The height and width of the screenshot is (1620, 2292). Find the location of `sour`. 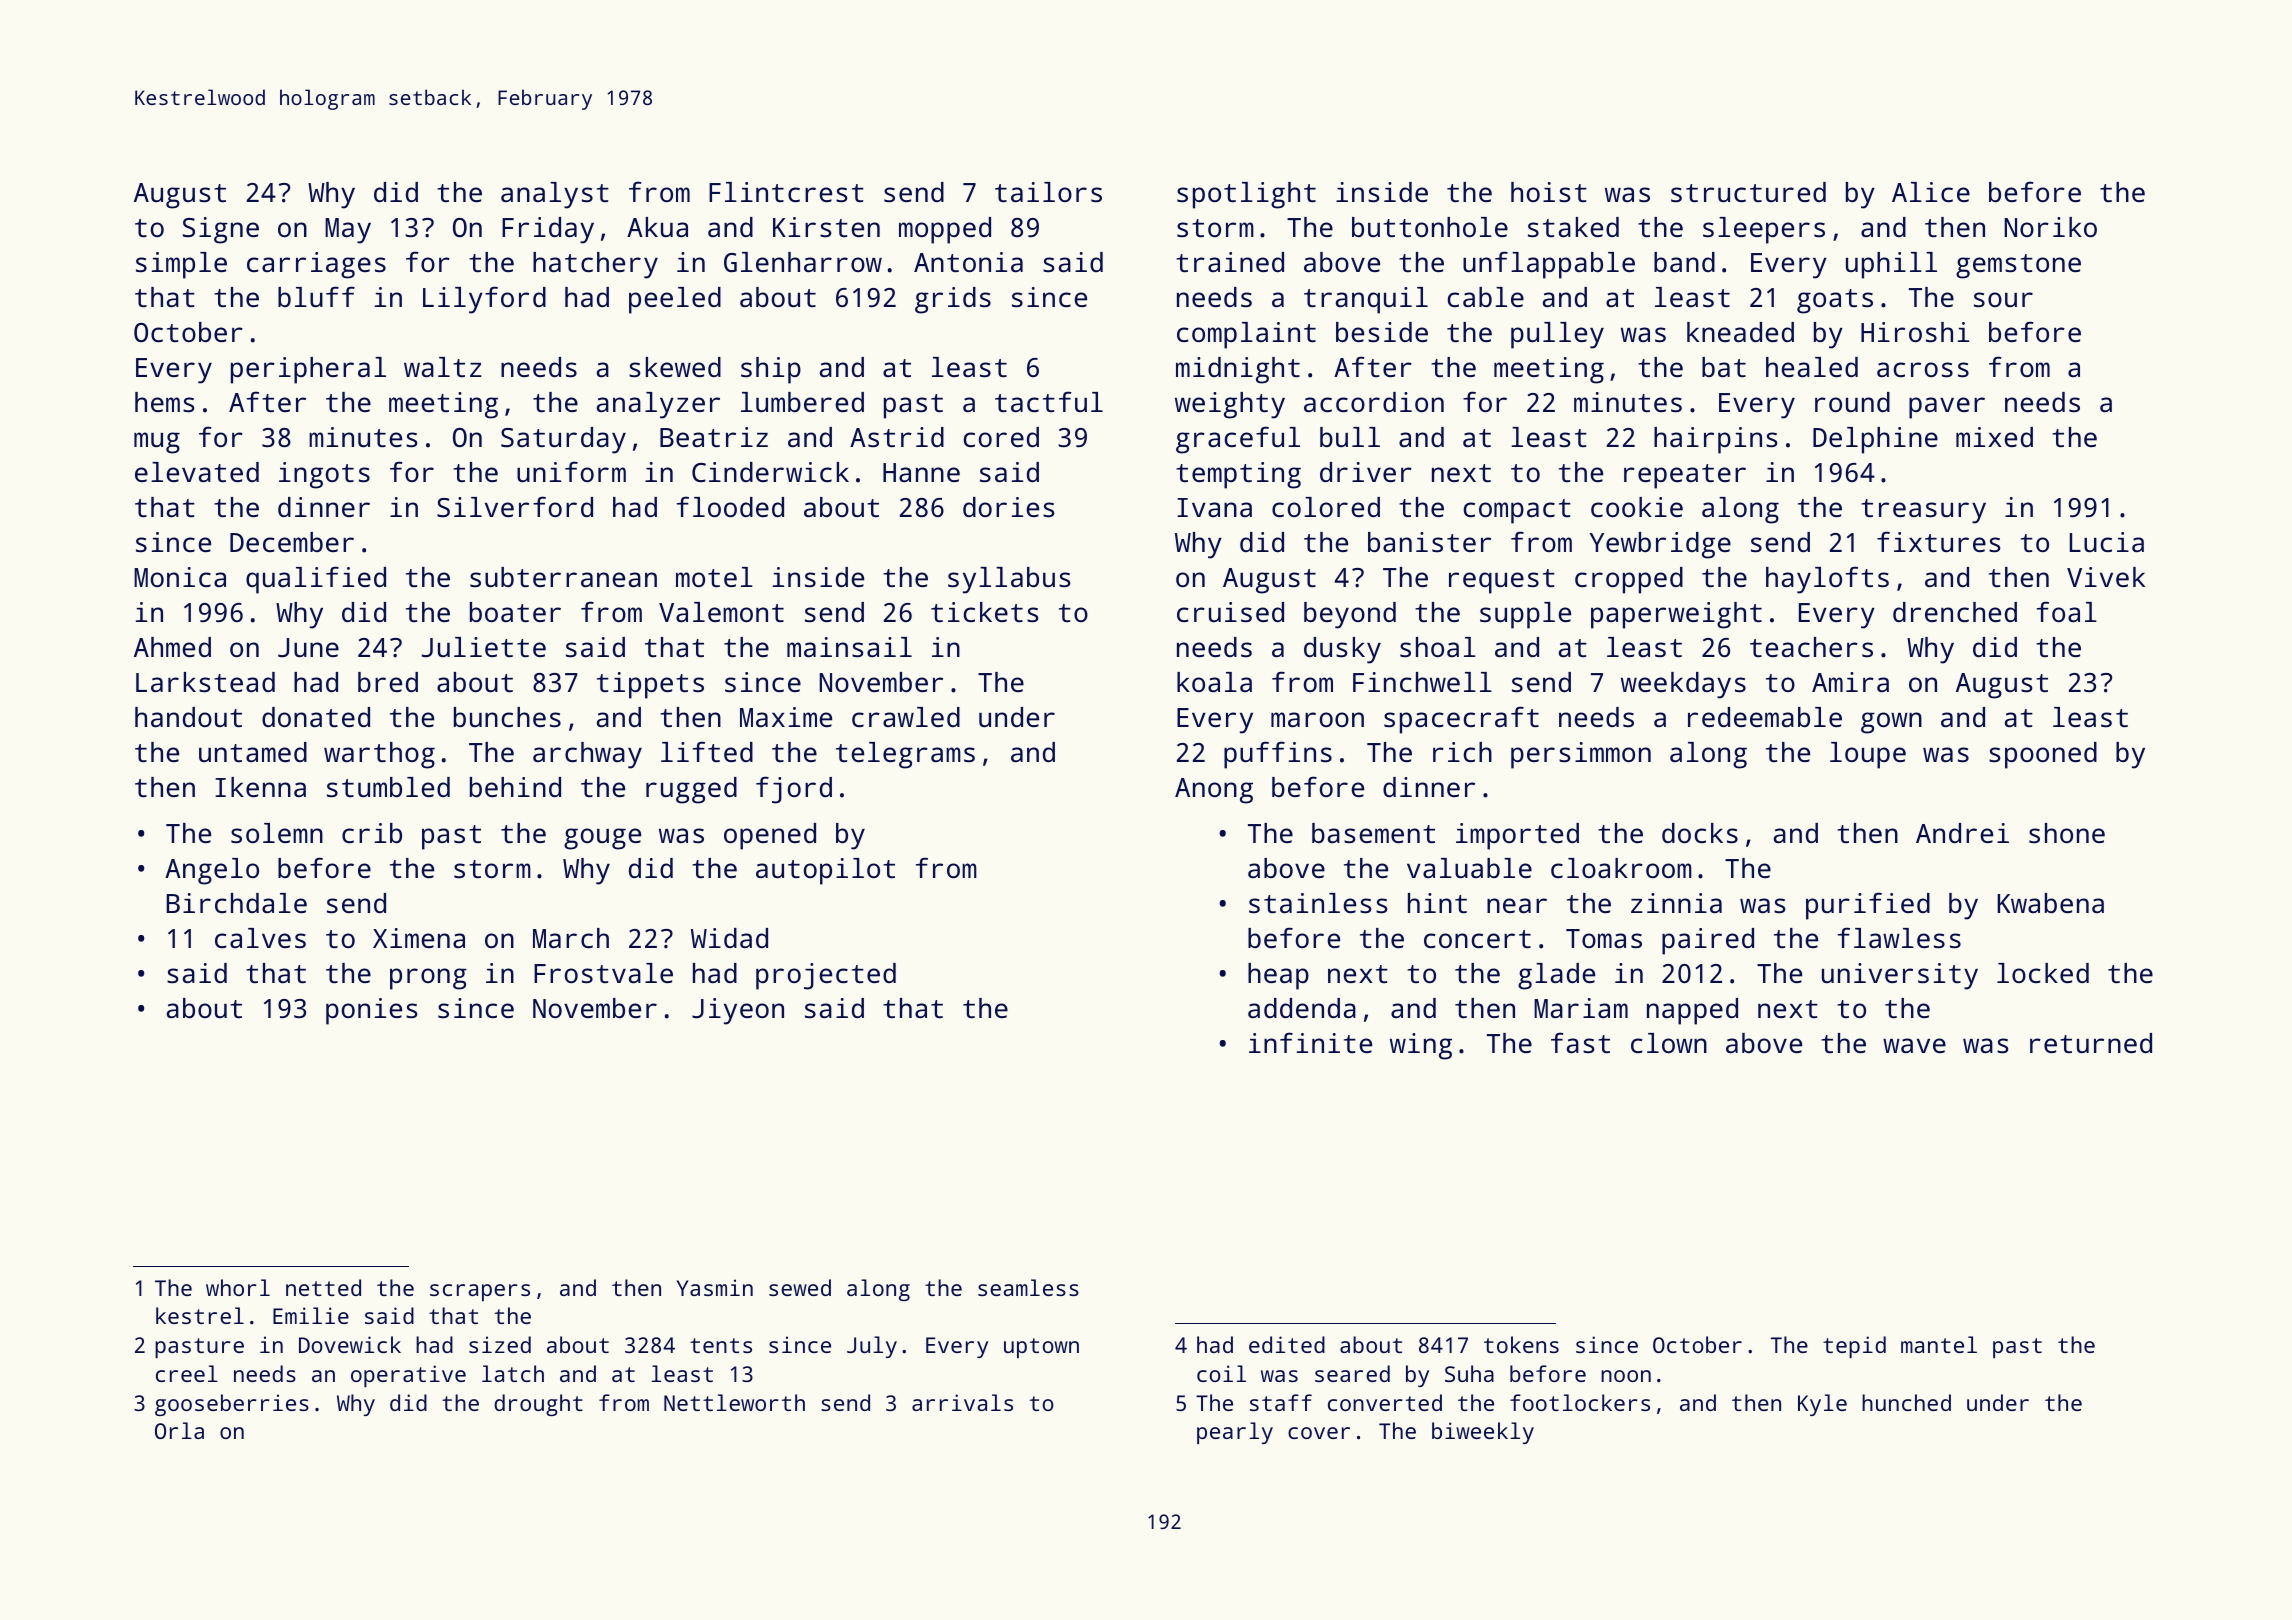

sour is located at coordinates (2003, 300).
